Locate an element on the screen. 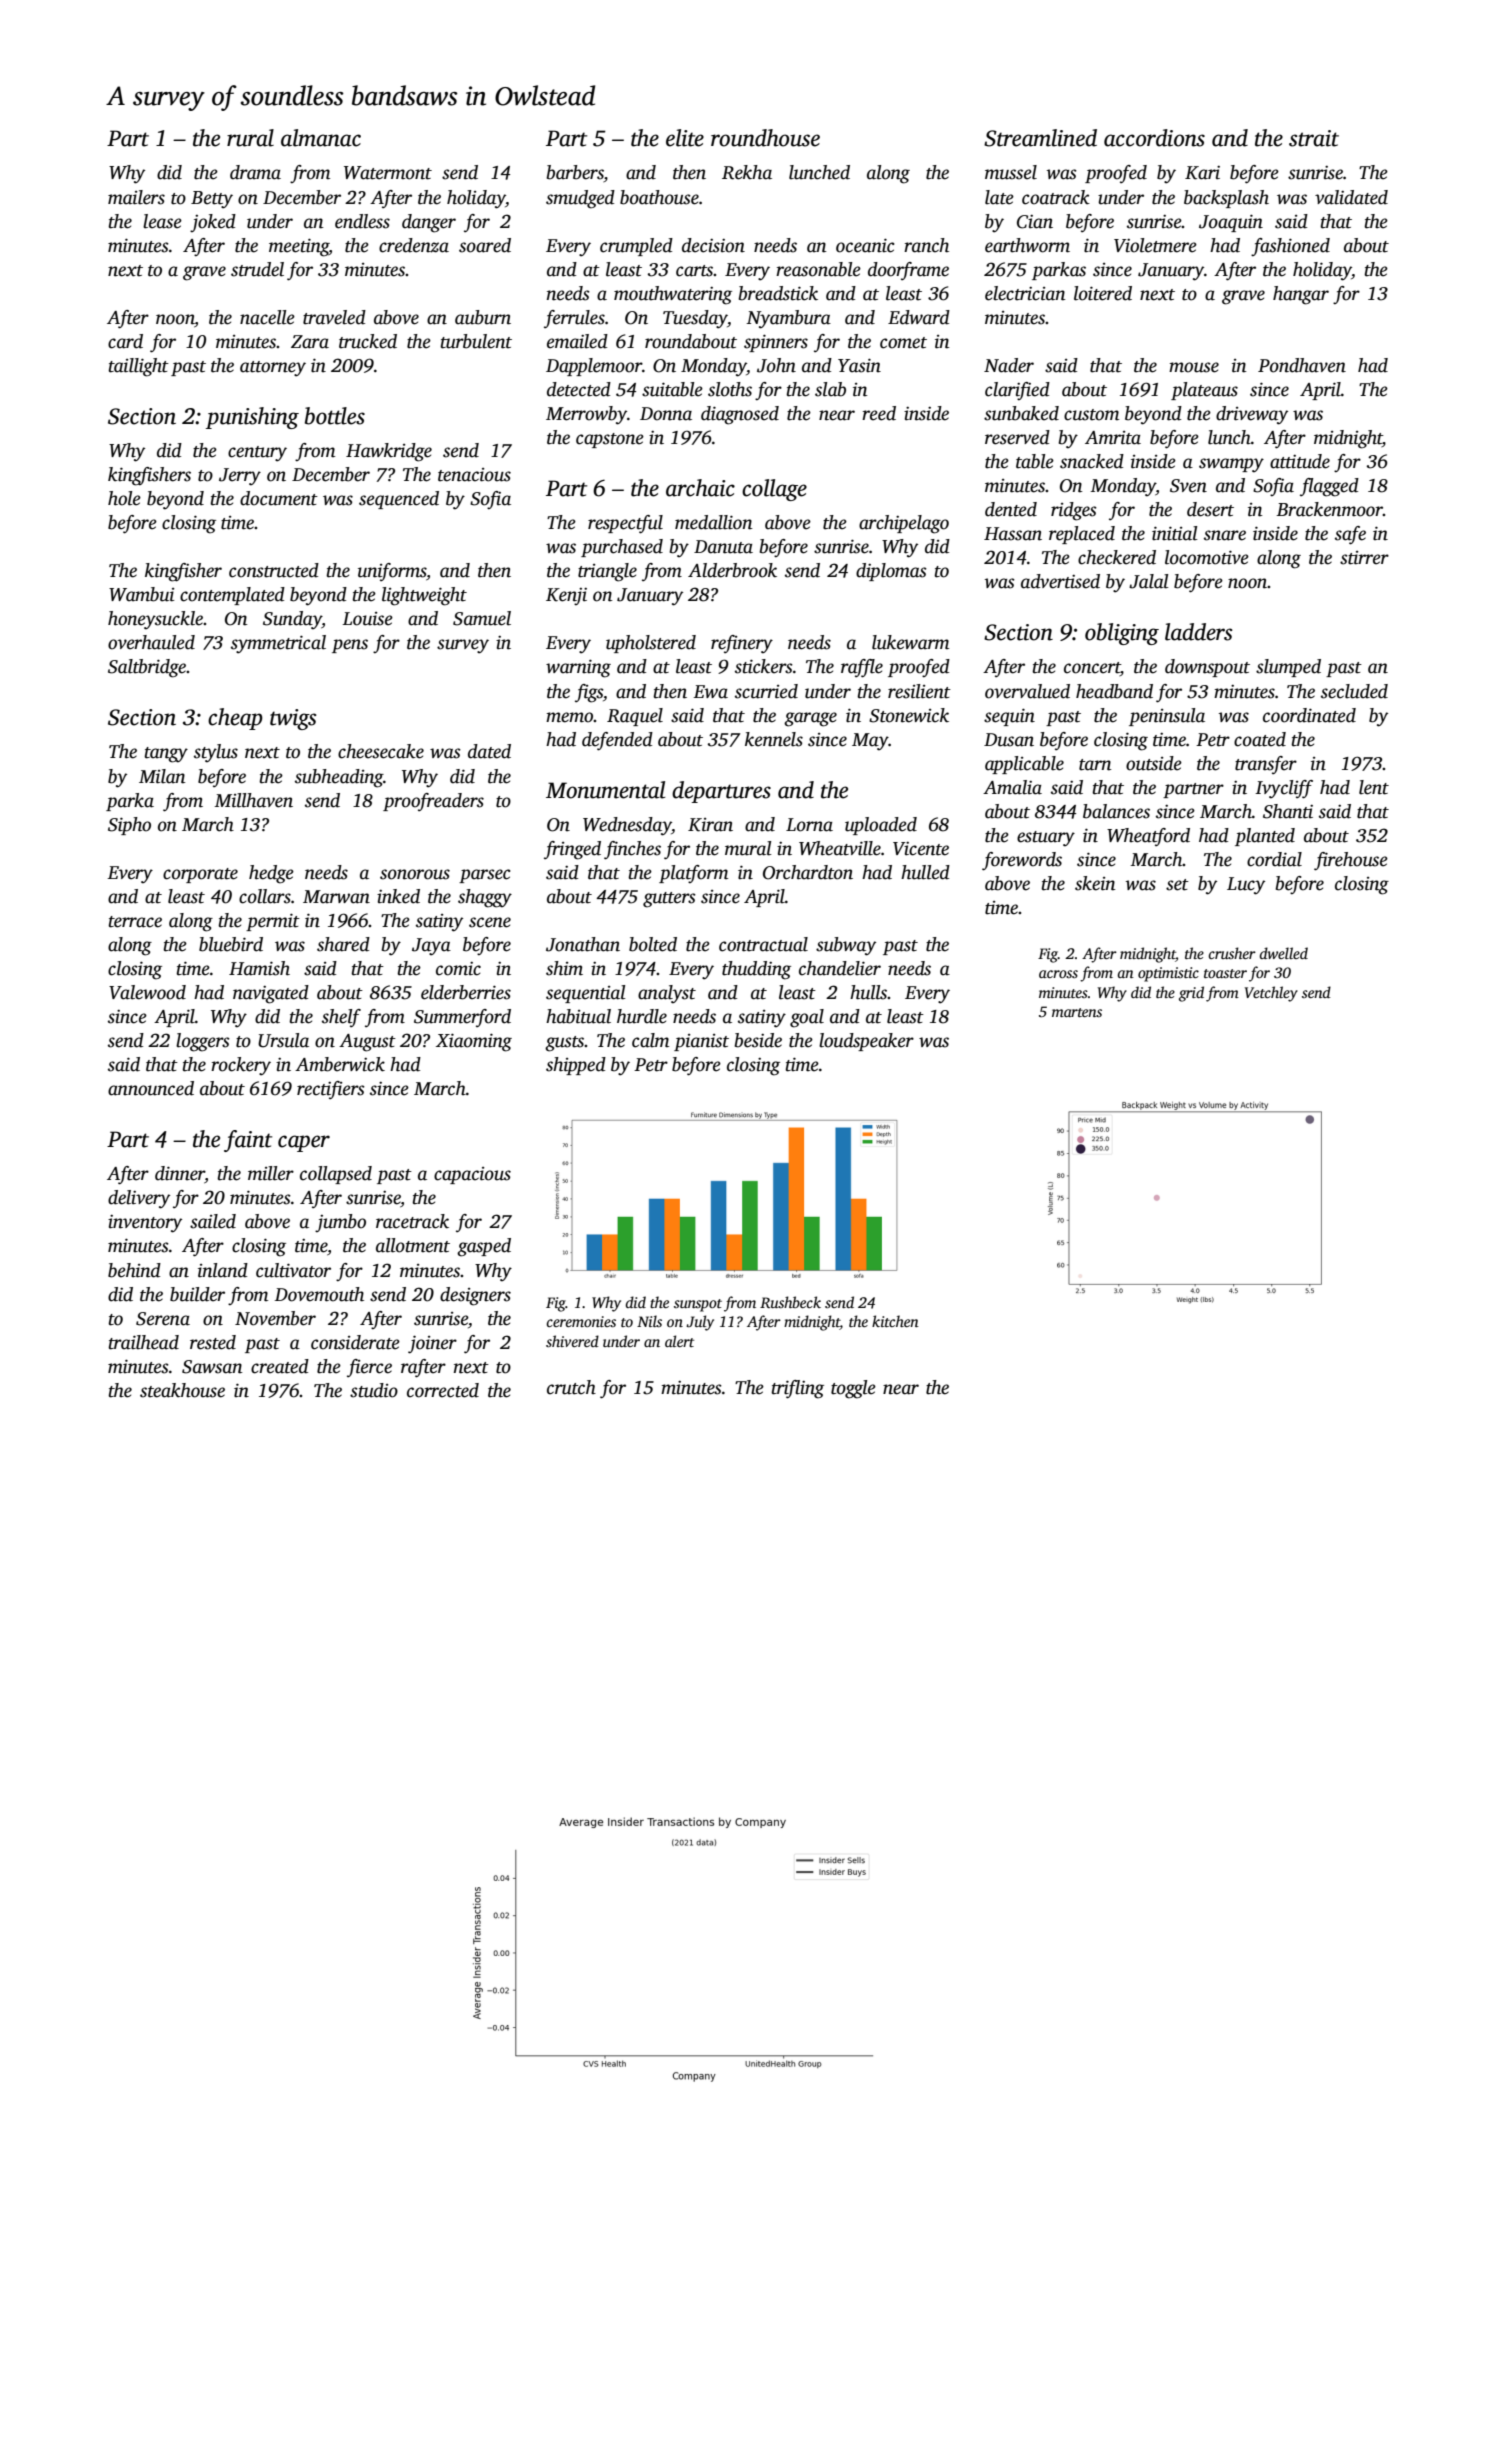 This screenshot has height=2464, width=1496. Vetchley is located at coordinates (1271, 994).
